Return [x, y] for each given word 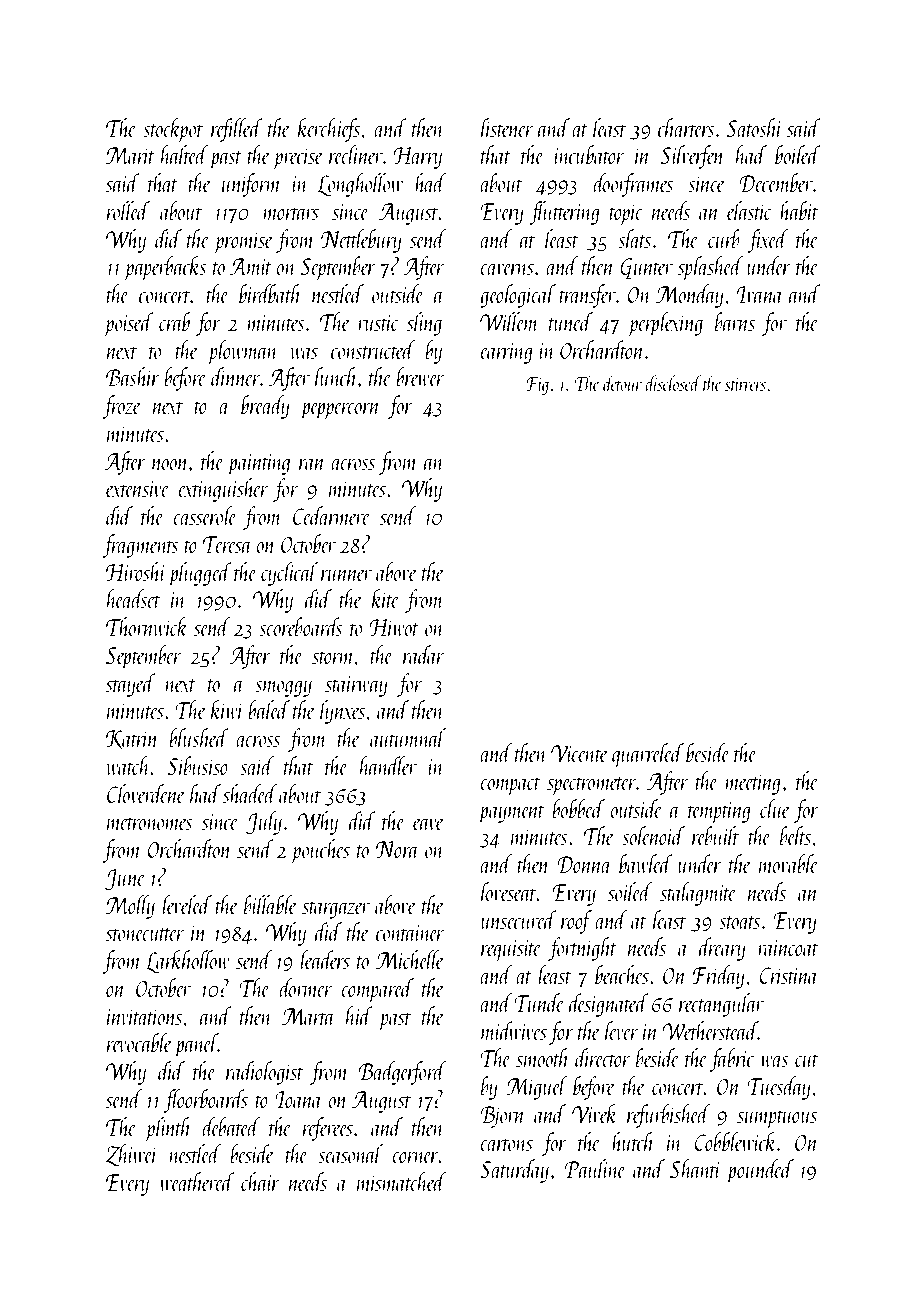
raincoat [788, 948]
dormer [305, 987]
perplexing [665, 324]
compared [377, 990]
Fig [537, 386]
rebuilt [715, 835]
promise [243, 243]
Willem [509, 321]
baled [269, 709]
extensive [138, 489]
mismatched [402, 1181]
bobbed [578, 808]
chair [260, 1181]
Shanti [695, 1168]
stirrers [745, 384]
